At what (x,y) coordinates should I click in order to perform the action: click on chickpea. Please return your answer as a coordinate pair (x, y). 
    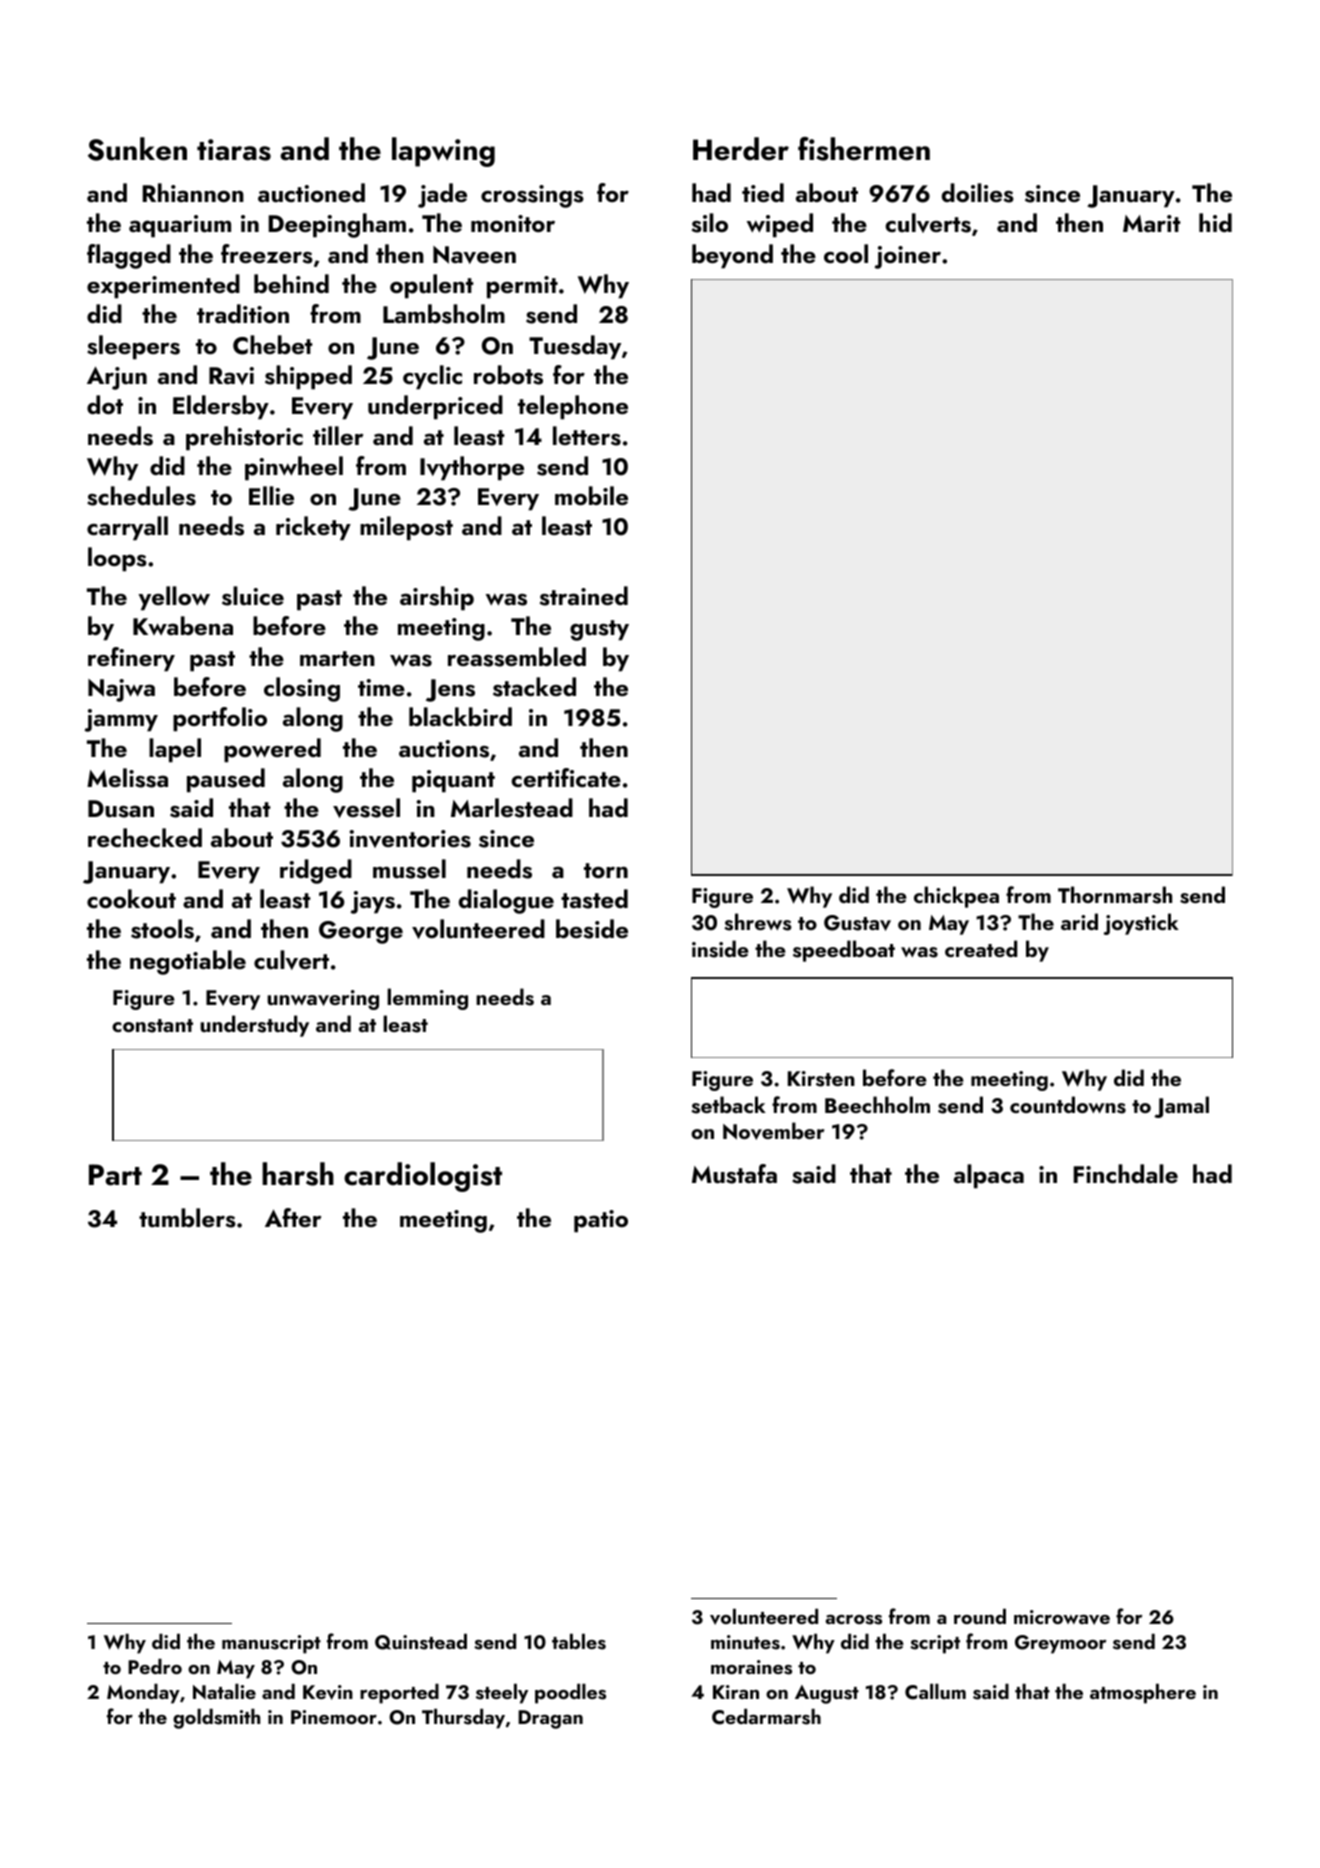
    Looking at the image, I should click on (956, 897).
